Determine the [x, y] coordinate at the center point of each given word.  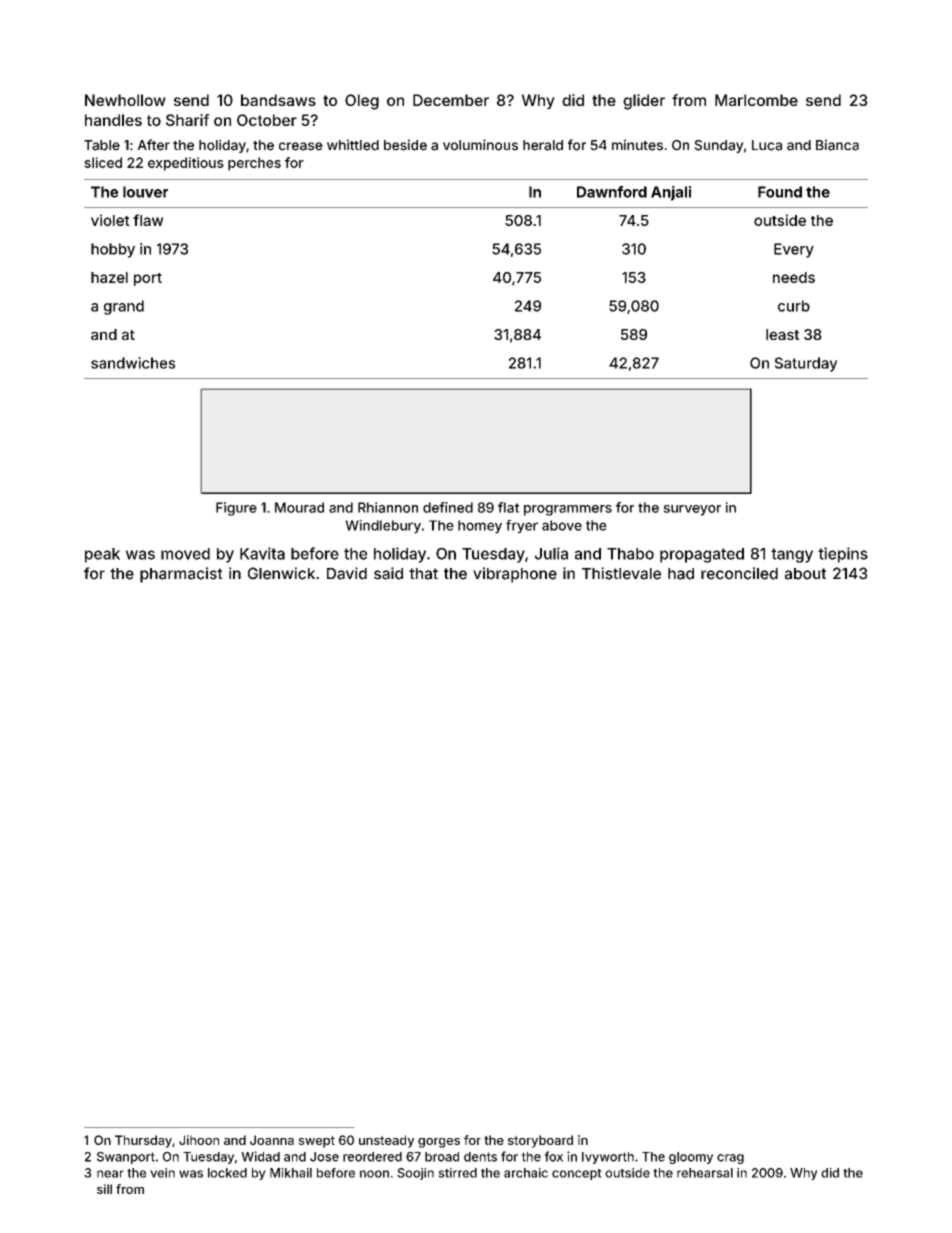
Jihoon [199, 1140]
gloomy [691, 1158]
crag [730, 1159]
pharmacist [181, 575]
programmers [568, 510]
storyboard [540, 1141]
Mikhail [291, 1173]
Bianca [837, 145]
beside [405, 145]
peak [102, 555]
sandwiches [133, 363]
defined [448, 507]
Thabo [630, 554]
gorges [439, 1143]
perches [254, 164]
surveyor [692, 510]
